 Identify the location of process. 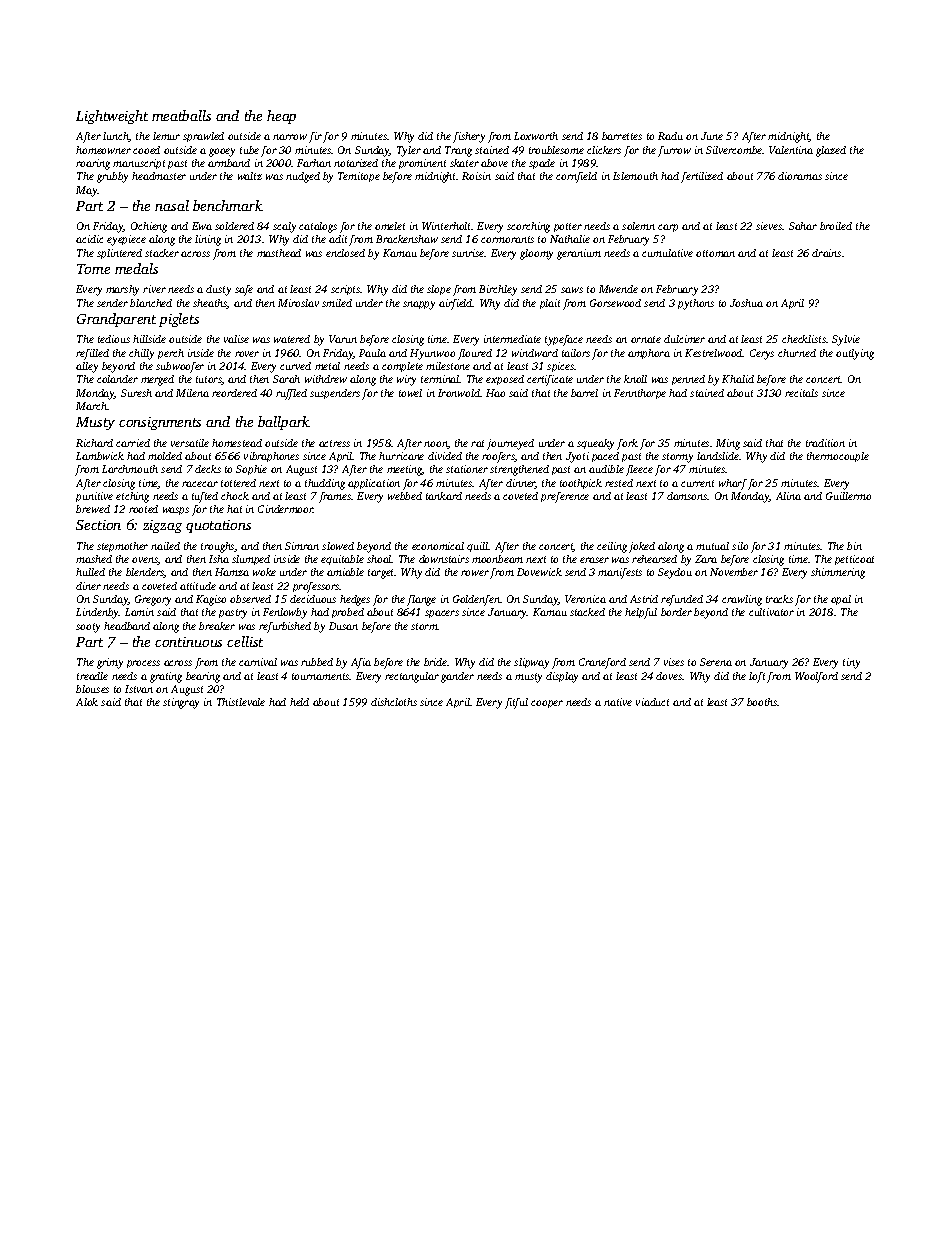
(143, 664).
